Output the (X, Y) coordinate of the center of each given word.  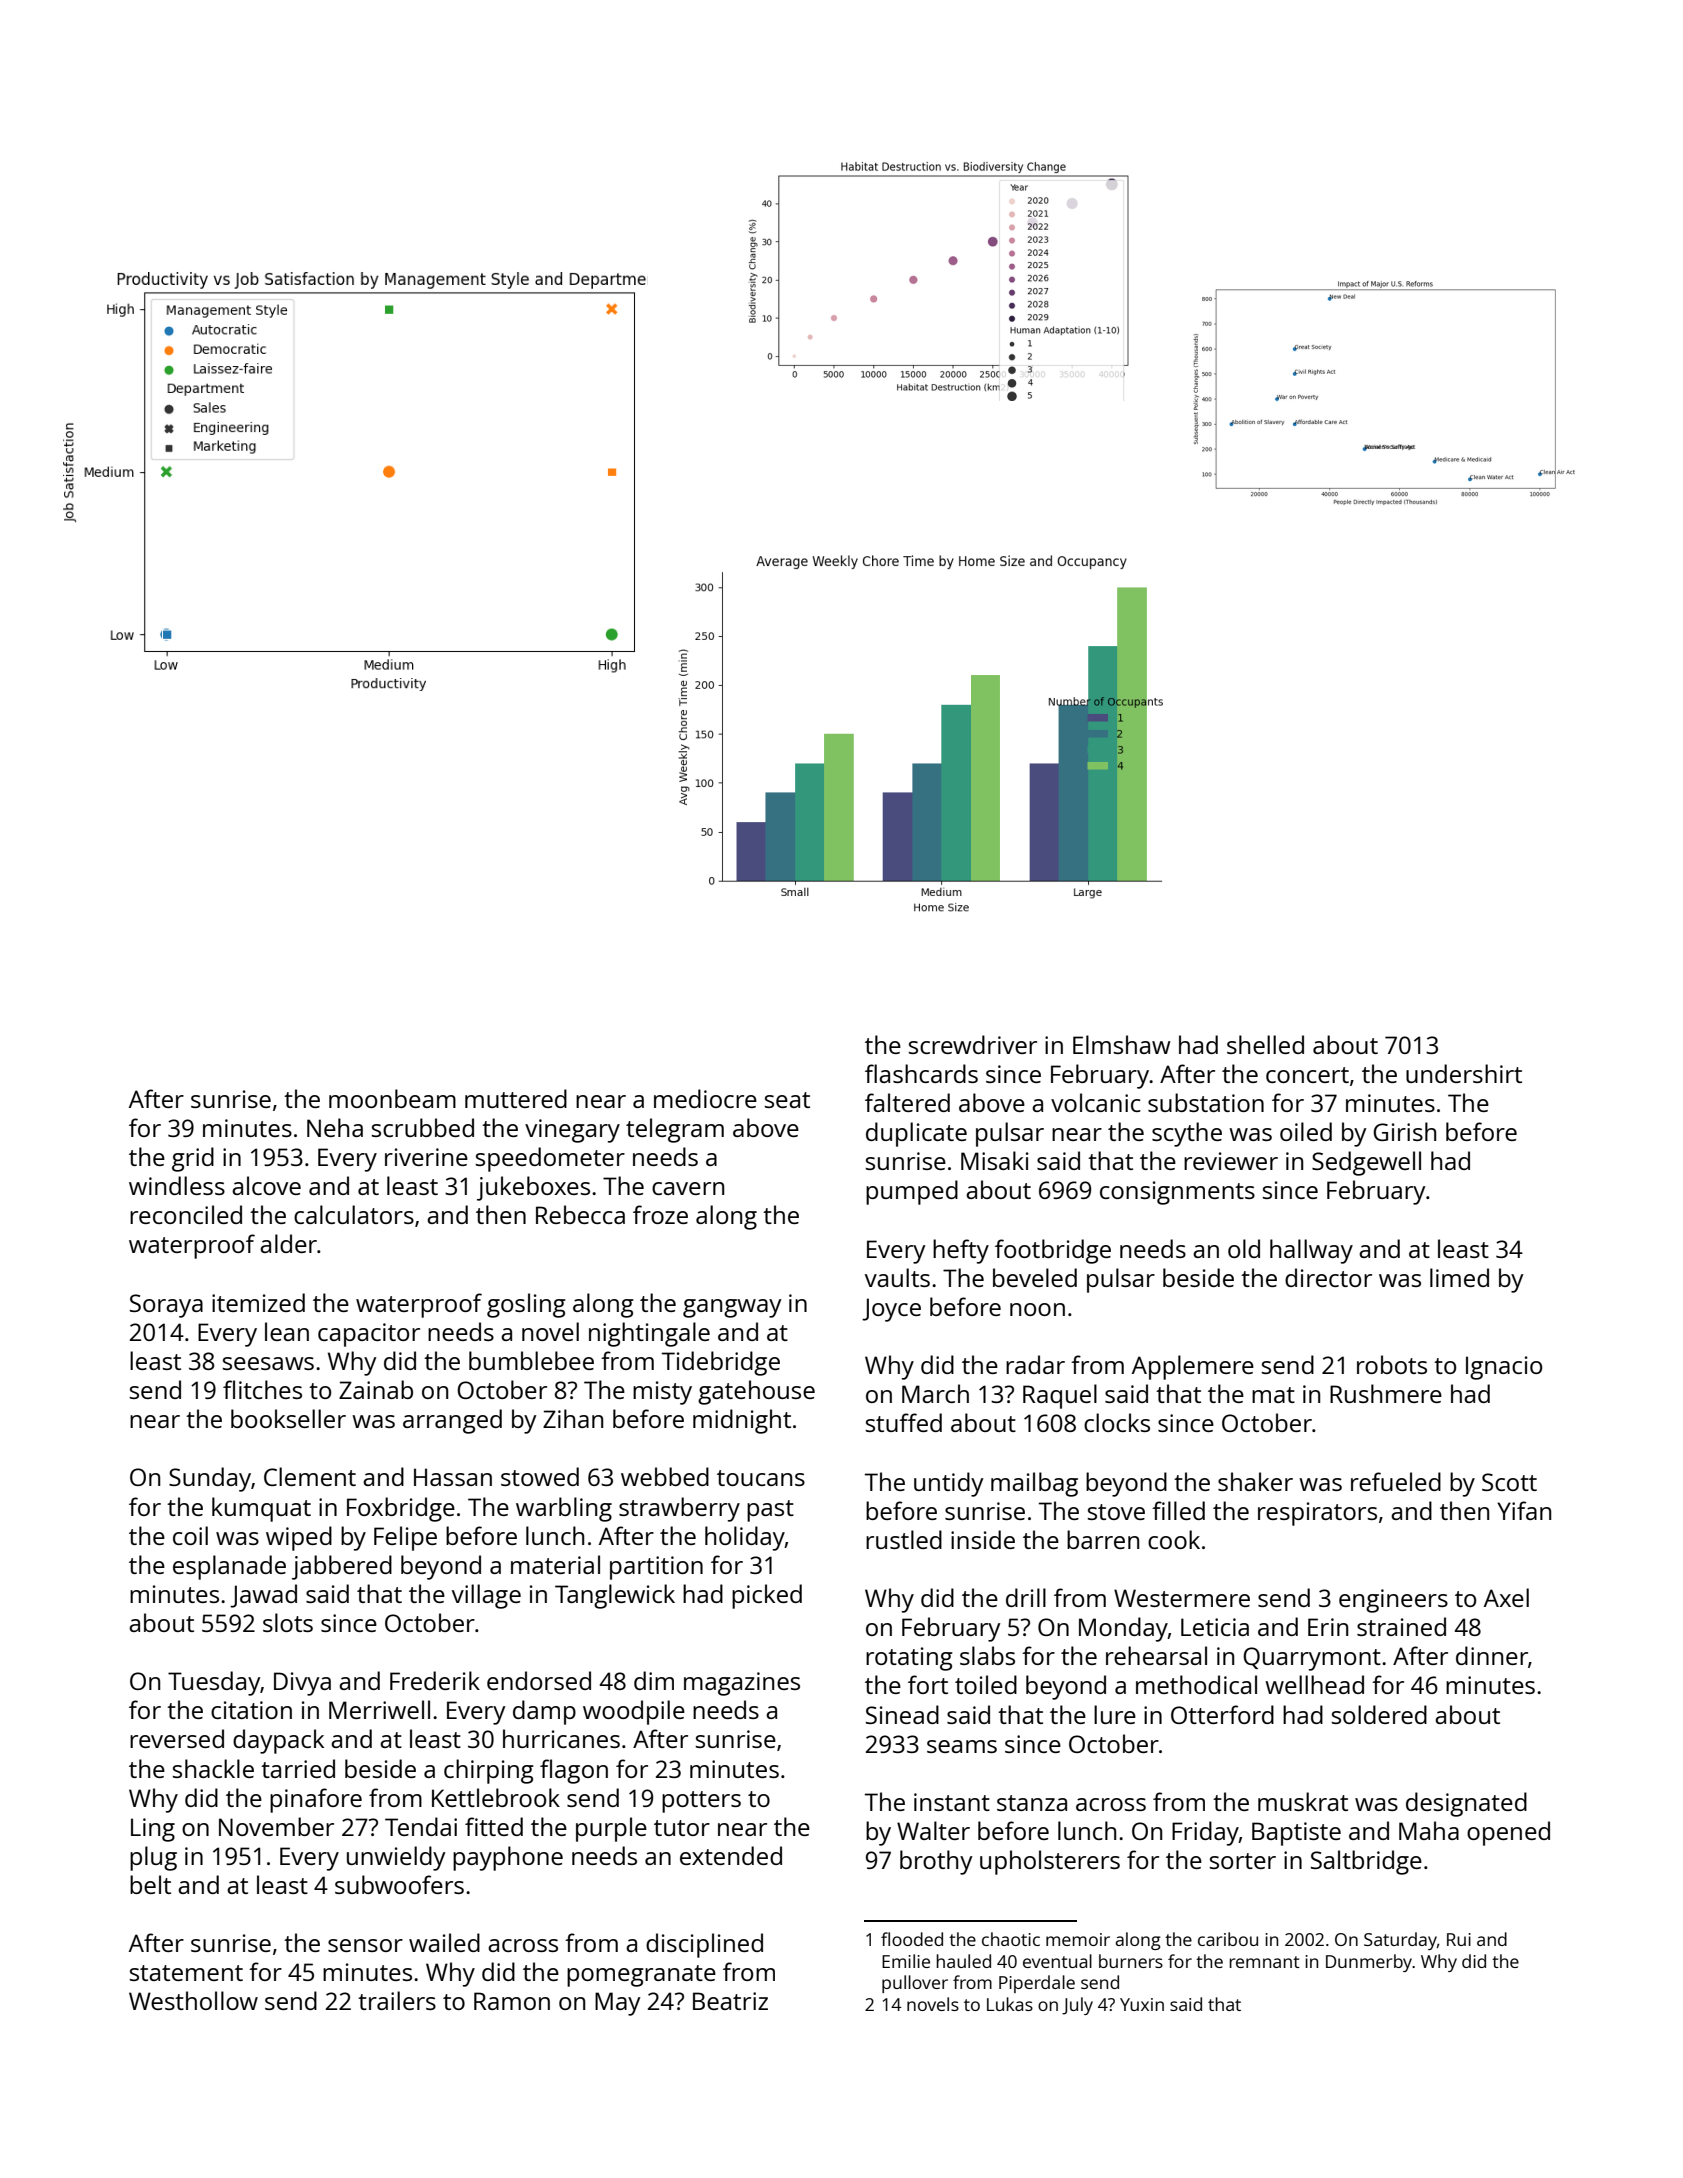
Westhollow (193, 2000)
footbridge (1053, 1251)
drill (1026, 1597)
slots (288, 1622)
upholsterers (1050, 1862)
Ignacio (1504, 1368)
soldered (1379, 1714)
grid (193, 1159)
